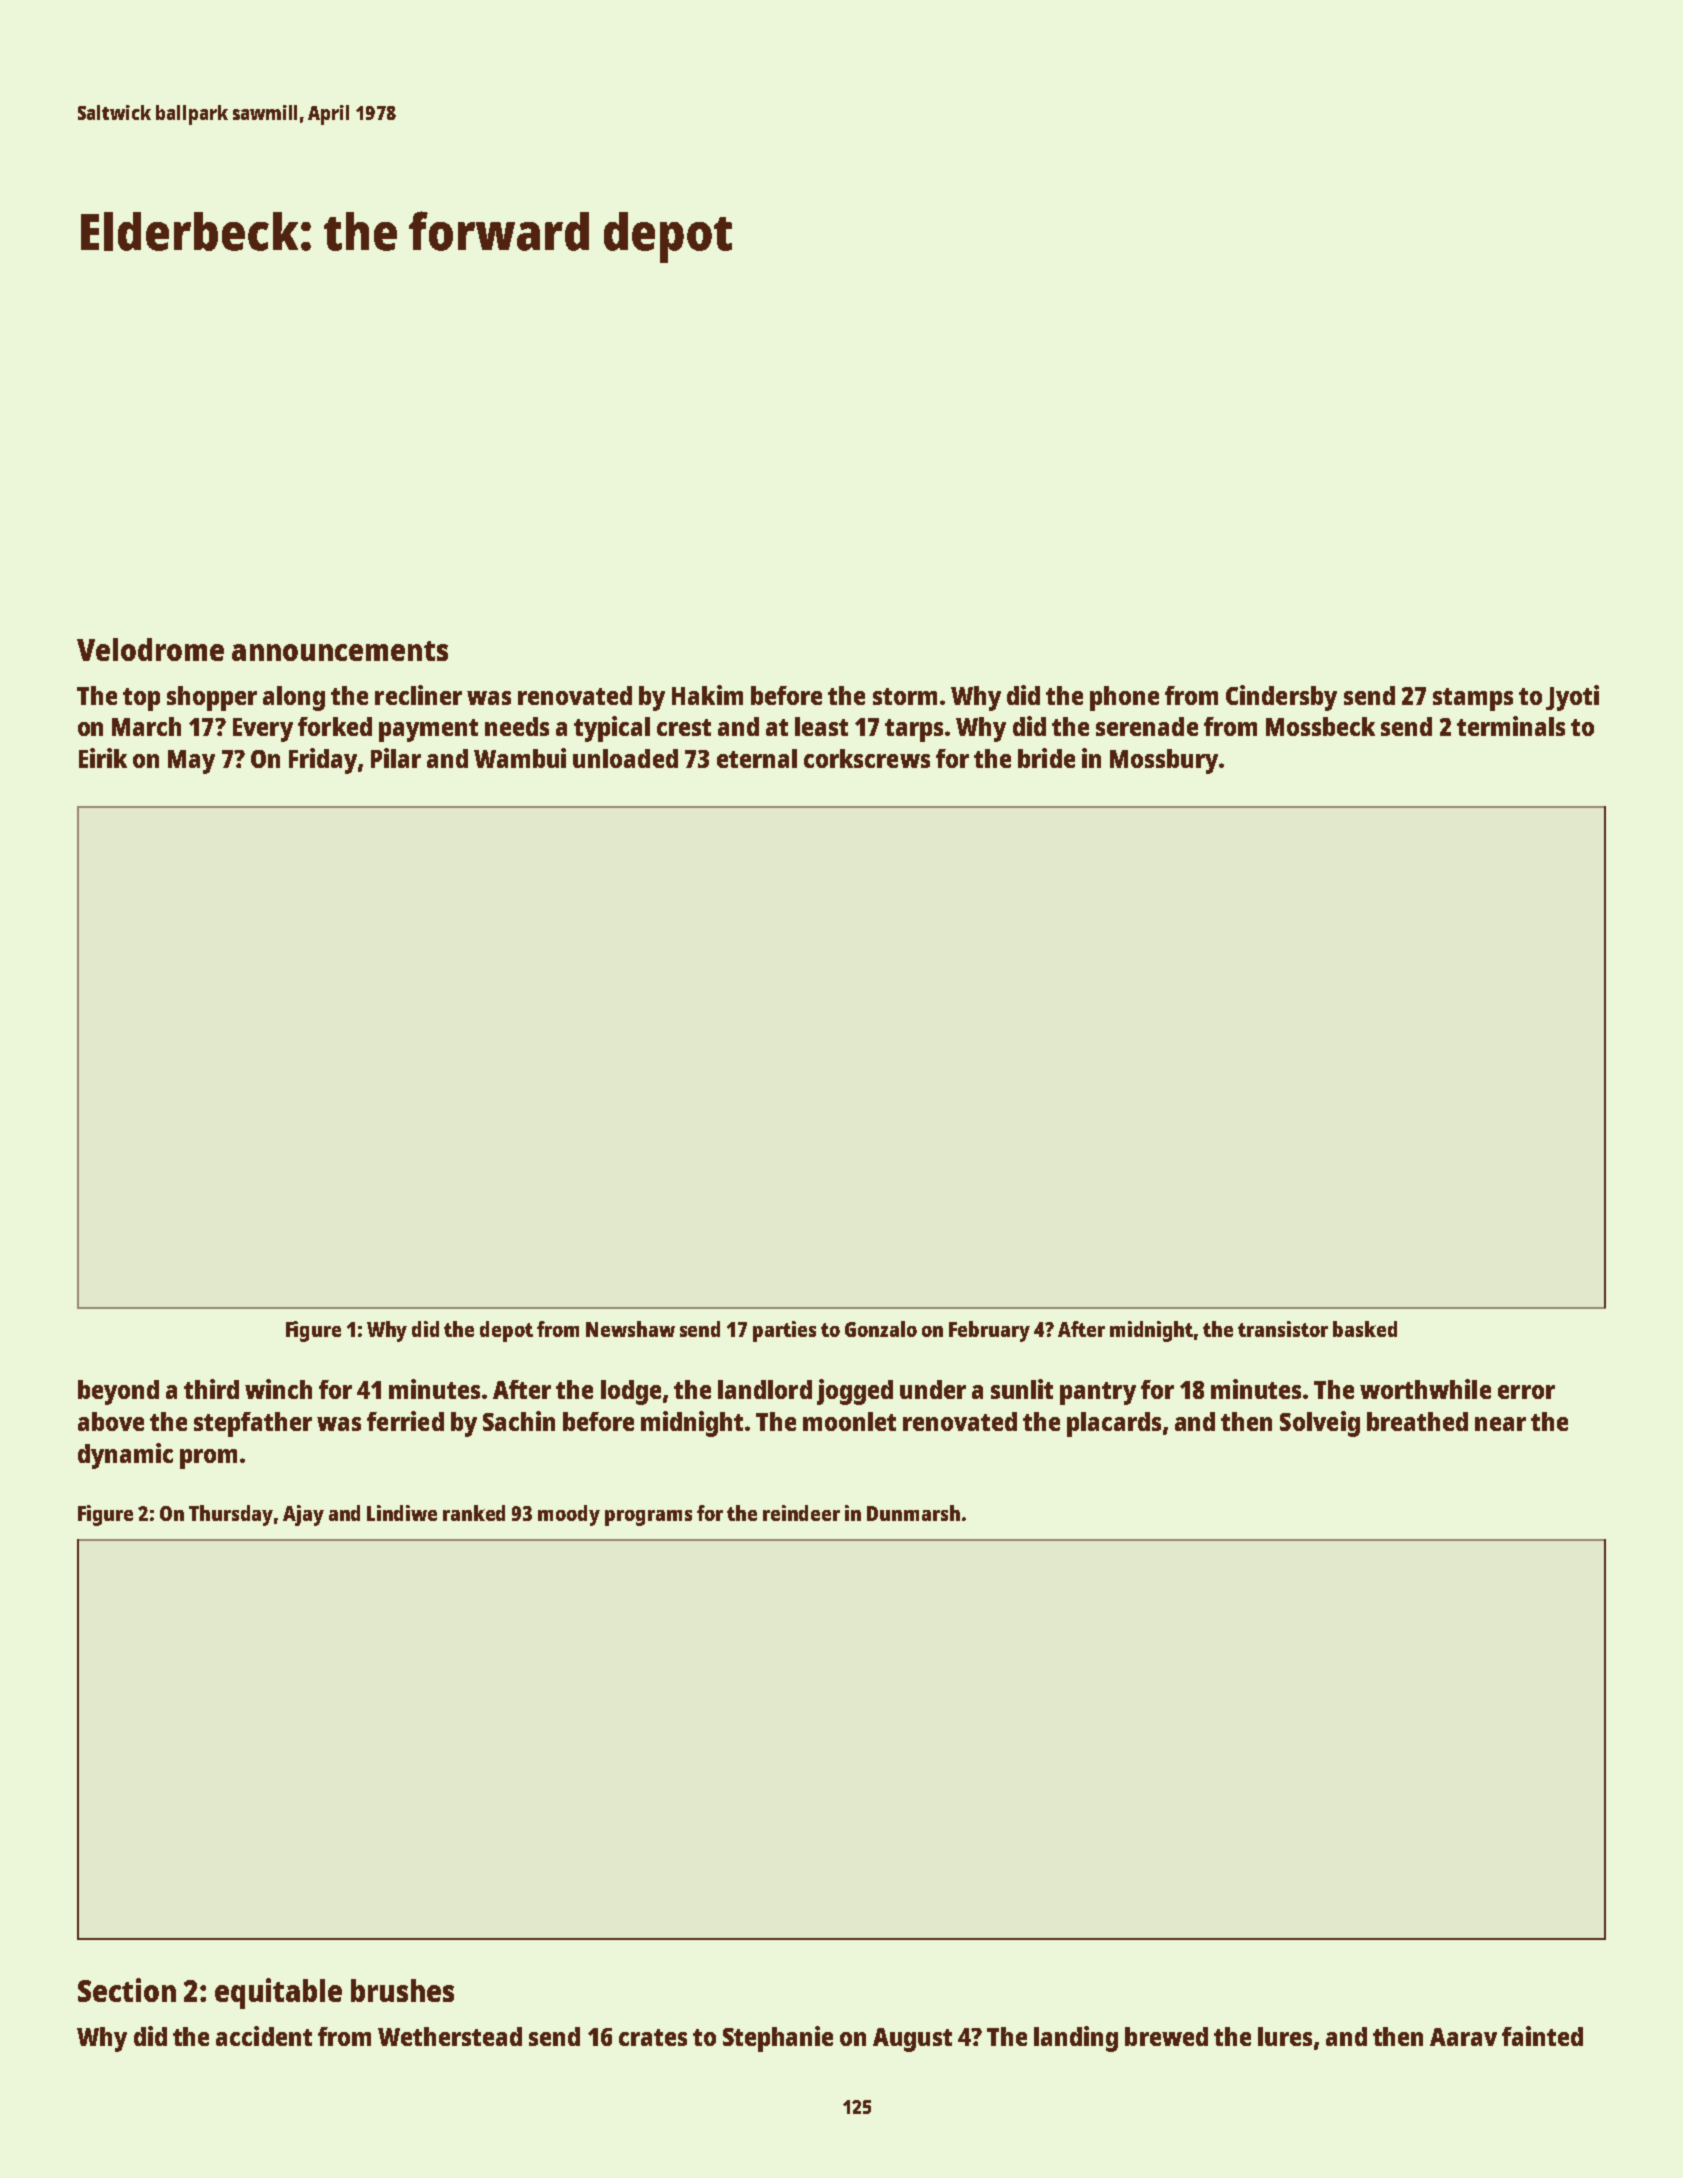  What do you see at coordinates (913, 1513) in the image?
I see `Dunmarsh` at bounding box center [913, 1513].
